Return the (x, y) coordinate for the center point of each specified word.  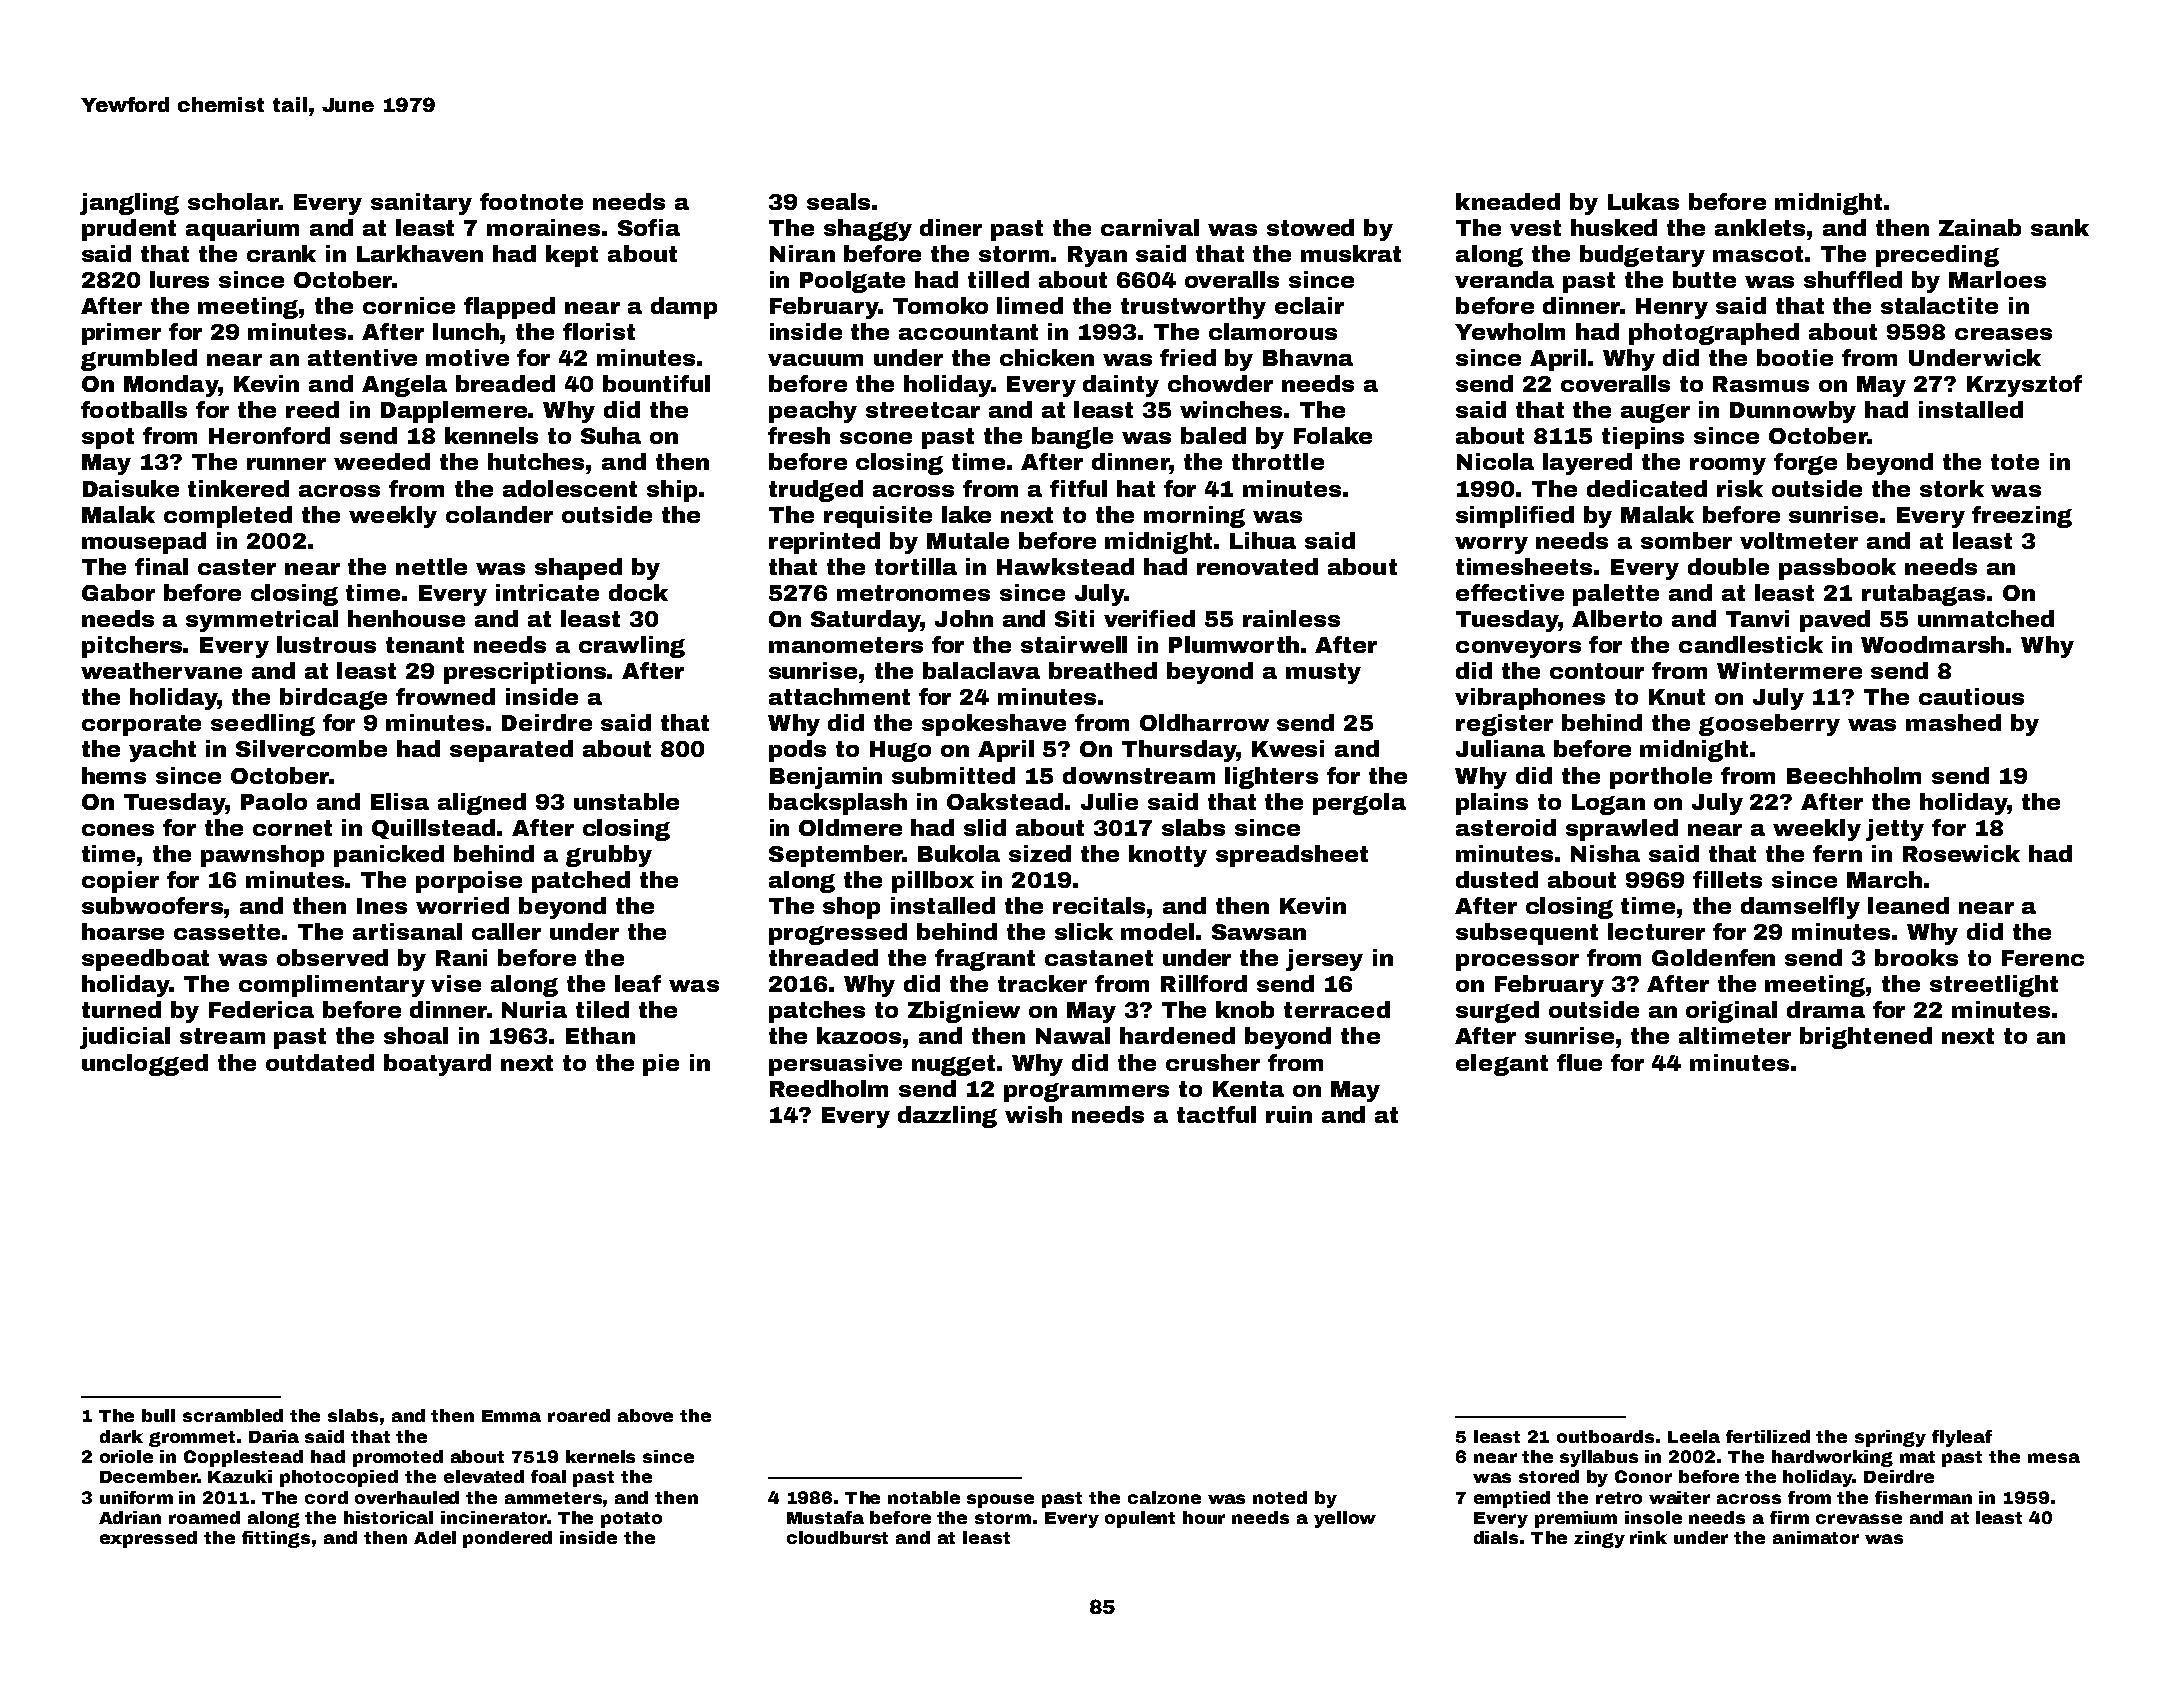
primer (121, 334)
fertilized (1768, 1436)
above (645, 1415)
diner (951, 227)
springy (1890, 1438)
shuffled (1853, 279)
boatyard (437, 1065)
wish (1033, 1114)
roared (579, 1415)
